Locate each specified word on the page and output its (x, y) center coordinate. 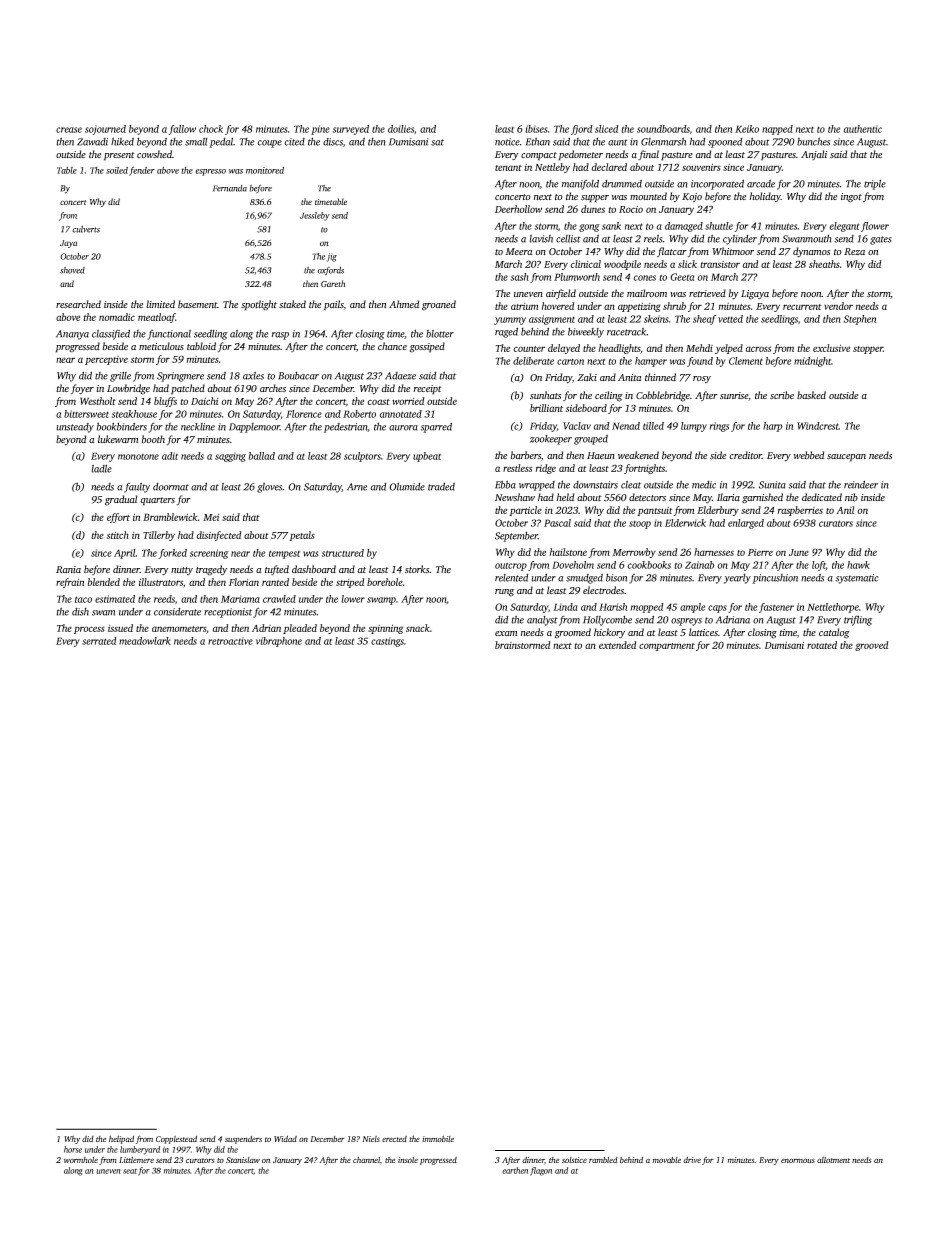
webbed (809, 455)
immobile (438, 1139)
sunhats (545, 395)
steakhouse (134, 414)
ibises (536, 129)
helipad (121, 1139)
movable (666, 1160)
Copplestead (176, 1140)
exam (506, 633)
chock (211, 129)
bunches (813, 141)
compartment (667, 647)
